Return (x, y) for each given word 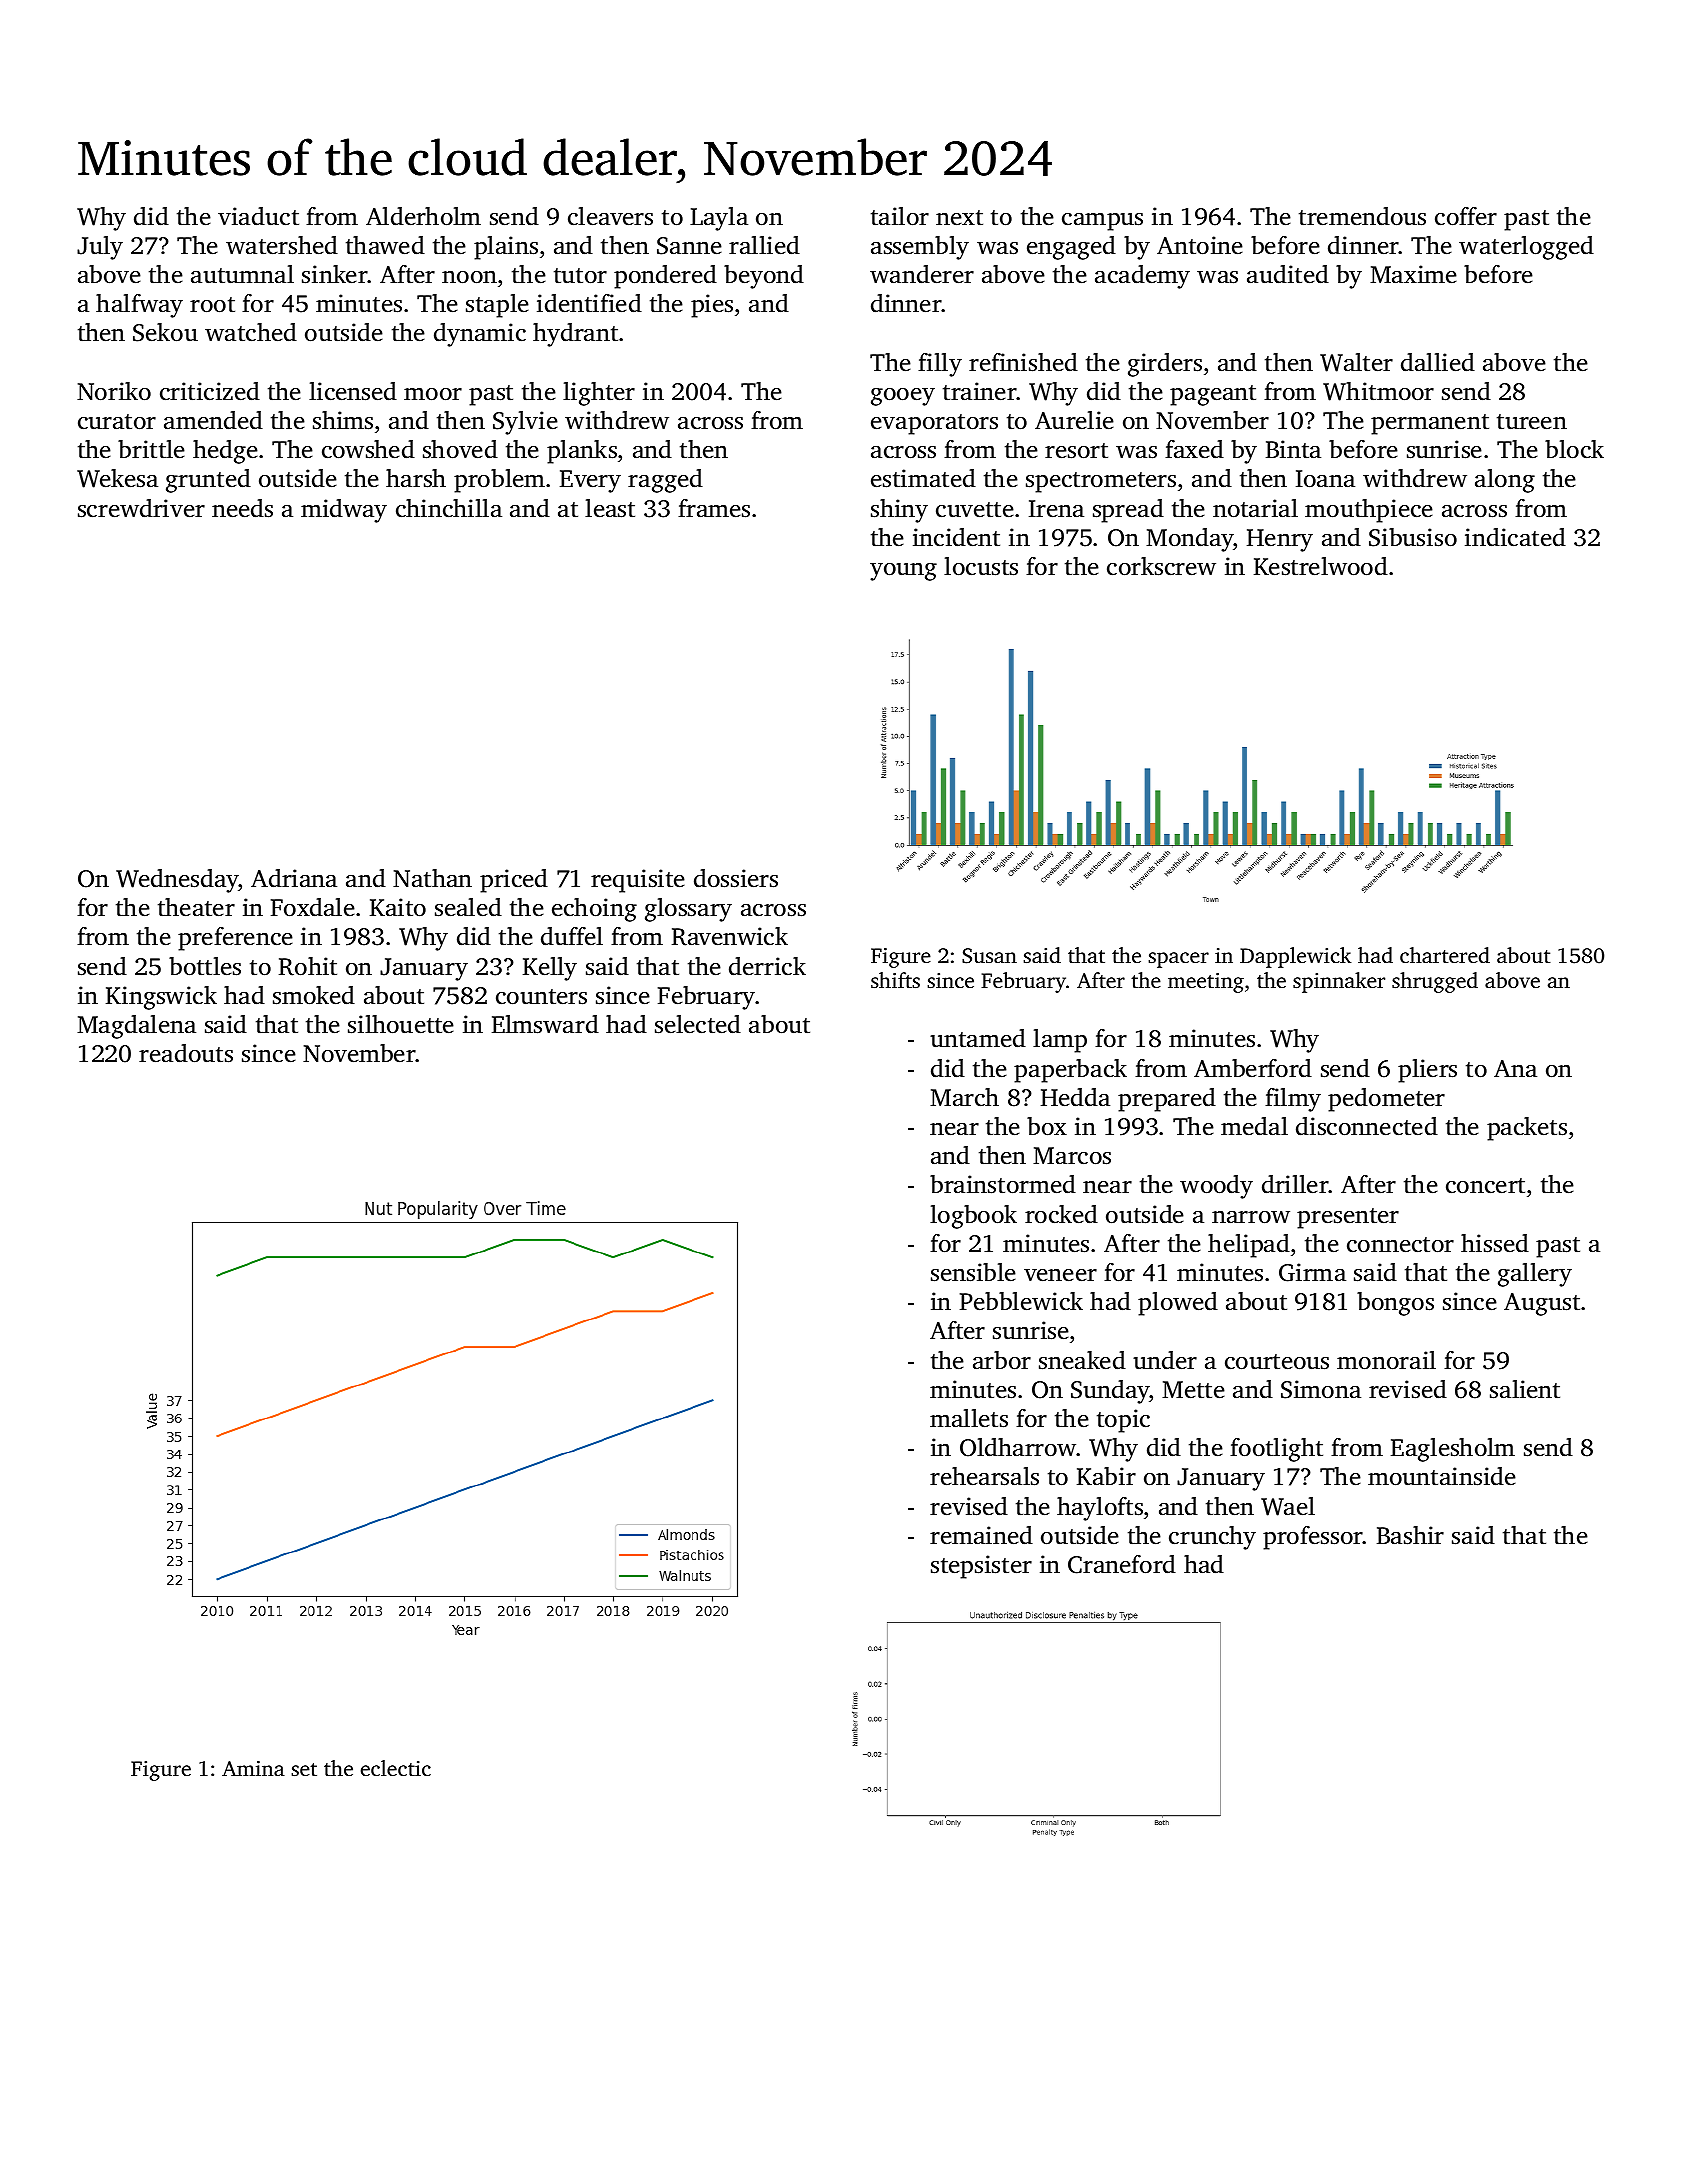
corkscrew (1161, 566)
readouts (186, 1053)
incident (956, 537)
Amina (253, 1768)
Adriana (294, 878)
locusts (981, 566)
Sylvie (525, 423)
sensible (973, 1272)
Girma (1312, 1272)
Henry (1280, 540)
